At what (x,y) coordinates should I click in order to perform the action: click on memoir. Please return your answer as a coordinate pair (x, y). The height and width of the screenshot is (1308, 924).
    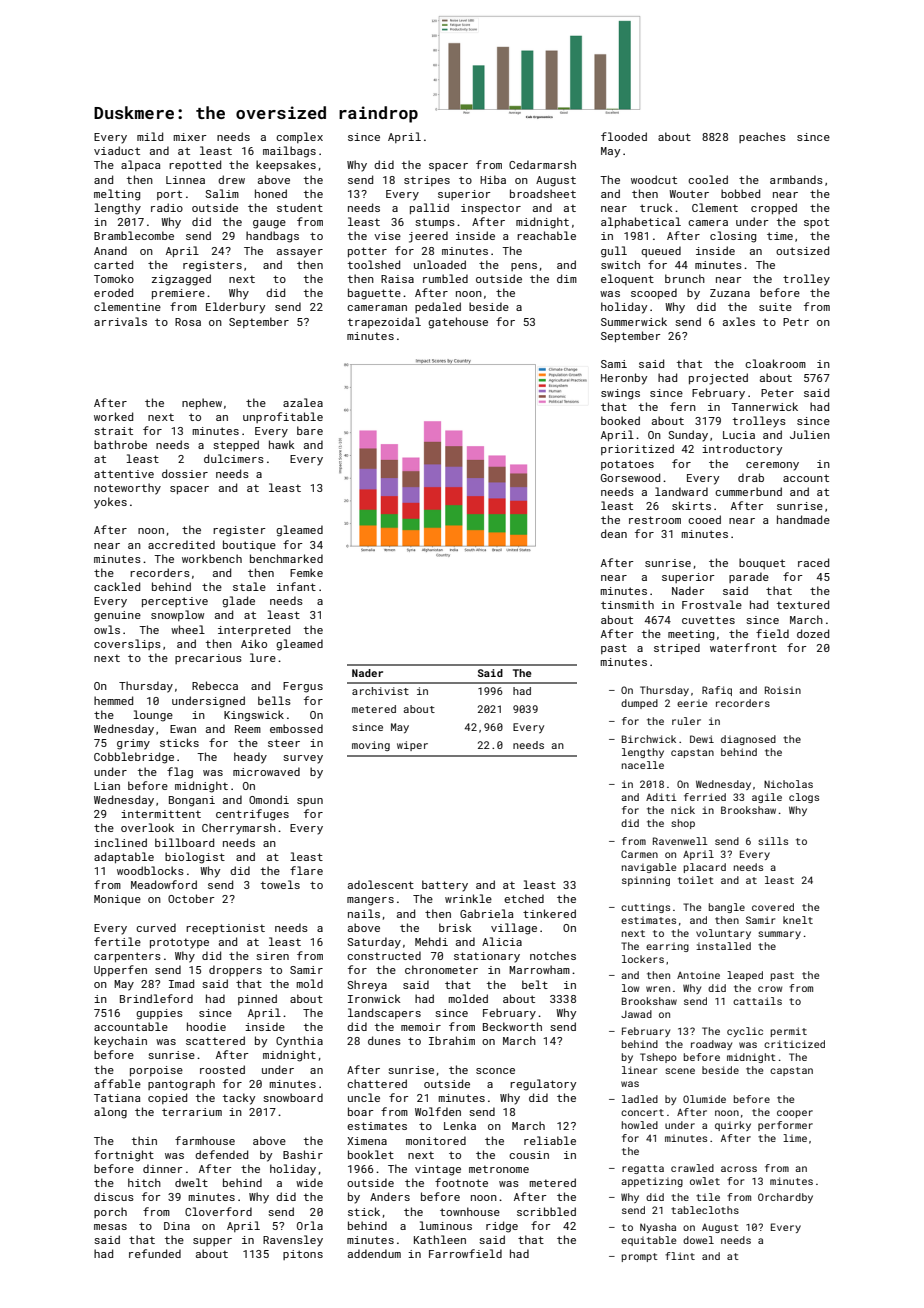
    Looking at the image, I should click on (421, 1027).
